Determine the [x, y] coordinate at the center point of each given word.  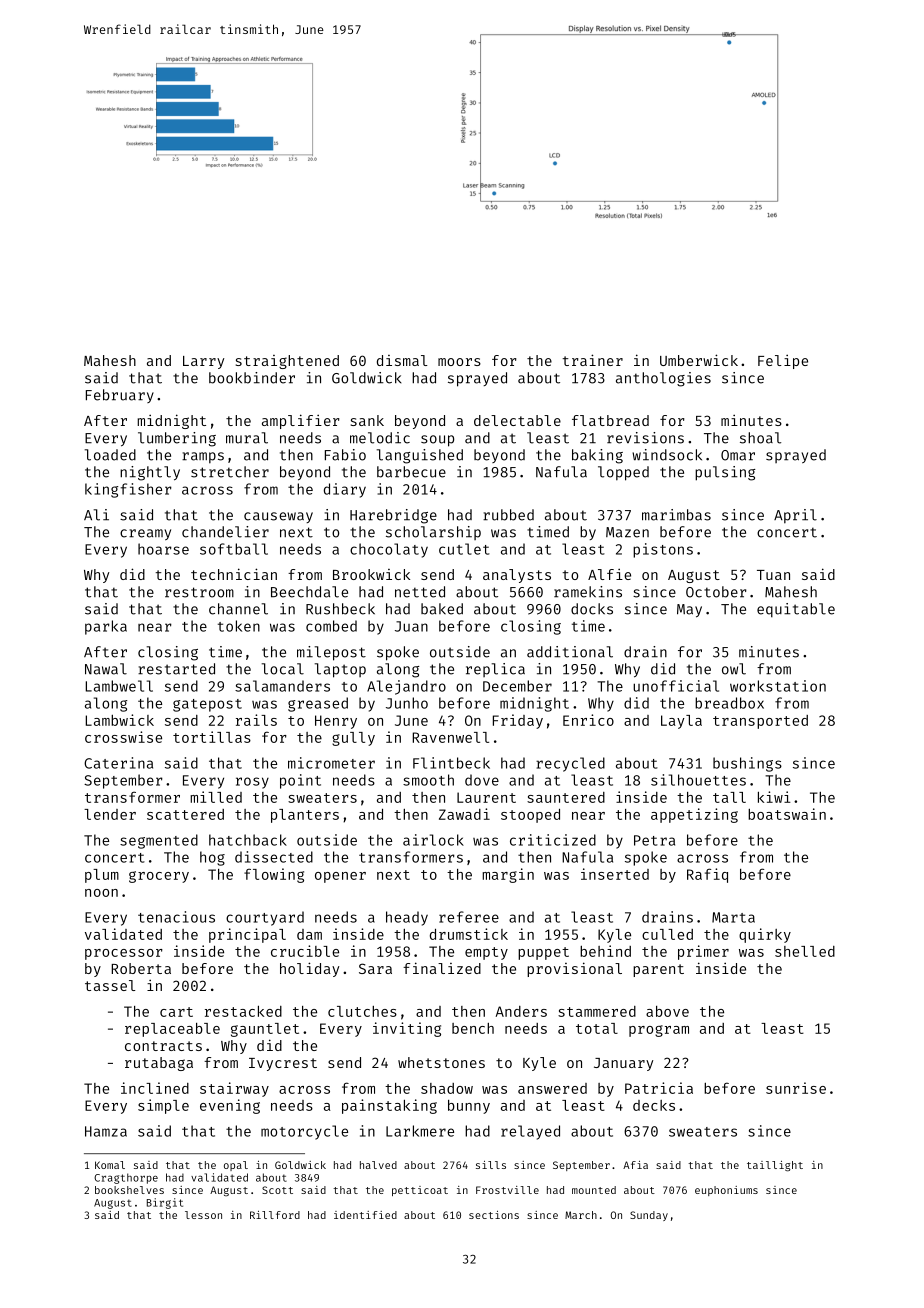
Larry [203, 362]
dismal [402, 360]
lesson [203, 1215]
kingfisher [128, 490]
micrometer [331, 763]
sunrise [796, 1088]
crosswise [123, 737]
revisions [645, 438]
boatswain [787, 814]
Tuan [773, 575]
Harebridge [393, 516]
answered [552, 1088]
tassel [110, 985]
